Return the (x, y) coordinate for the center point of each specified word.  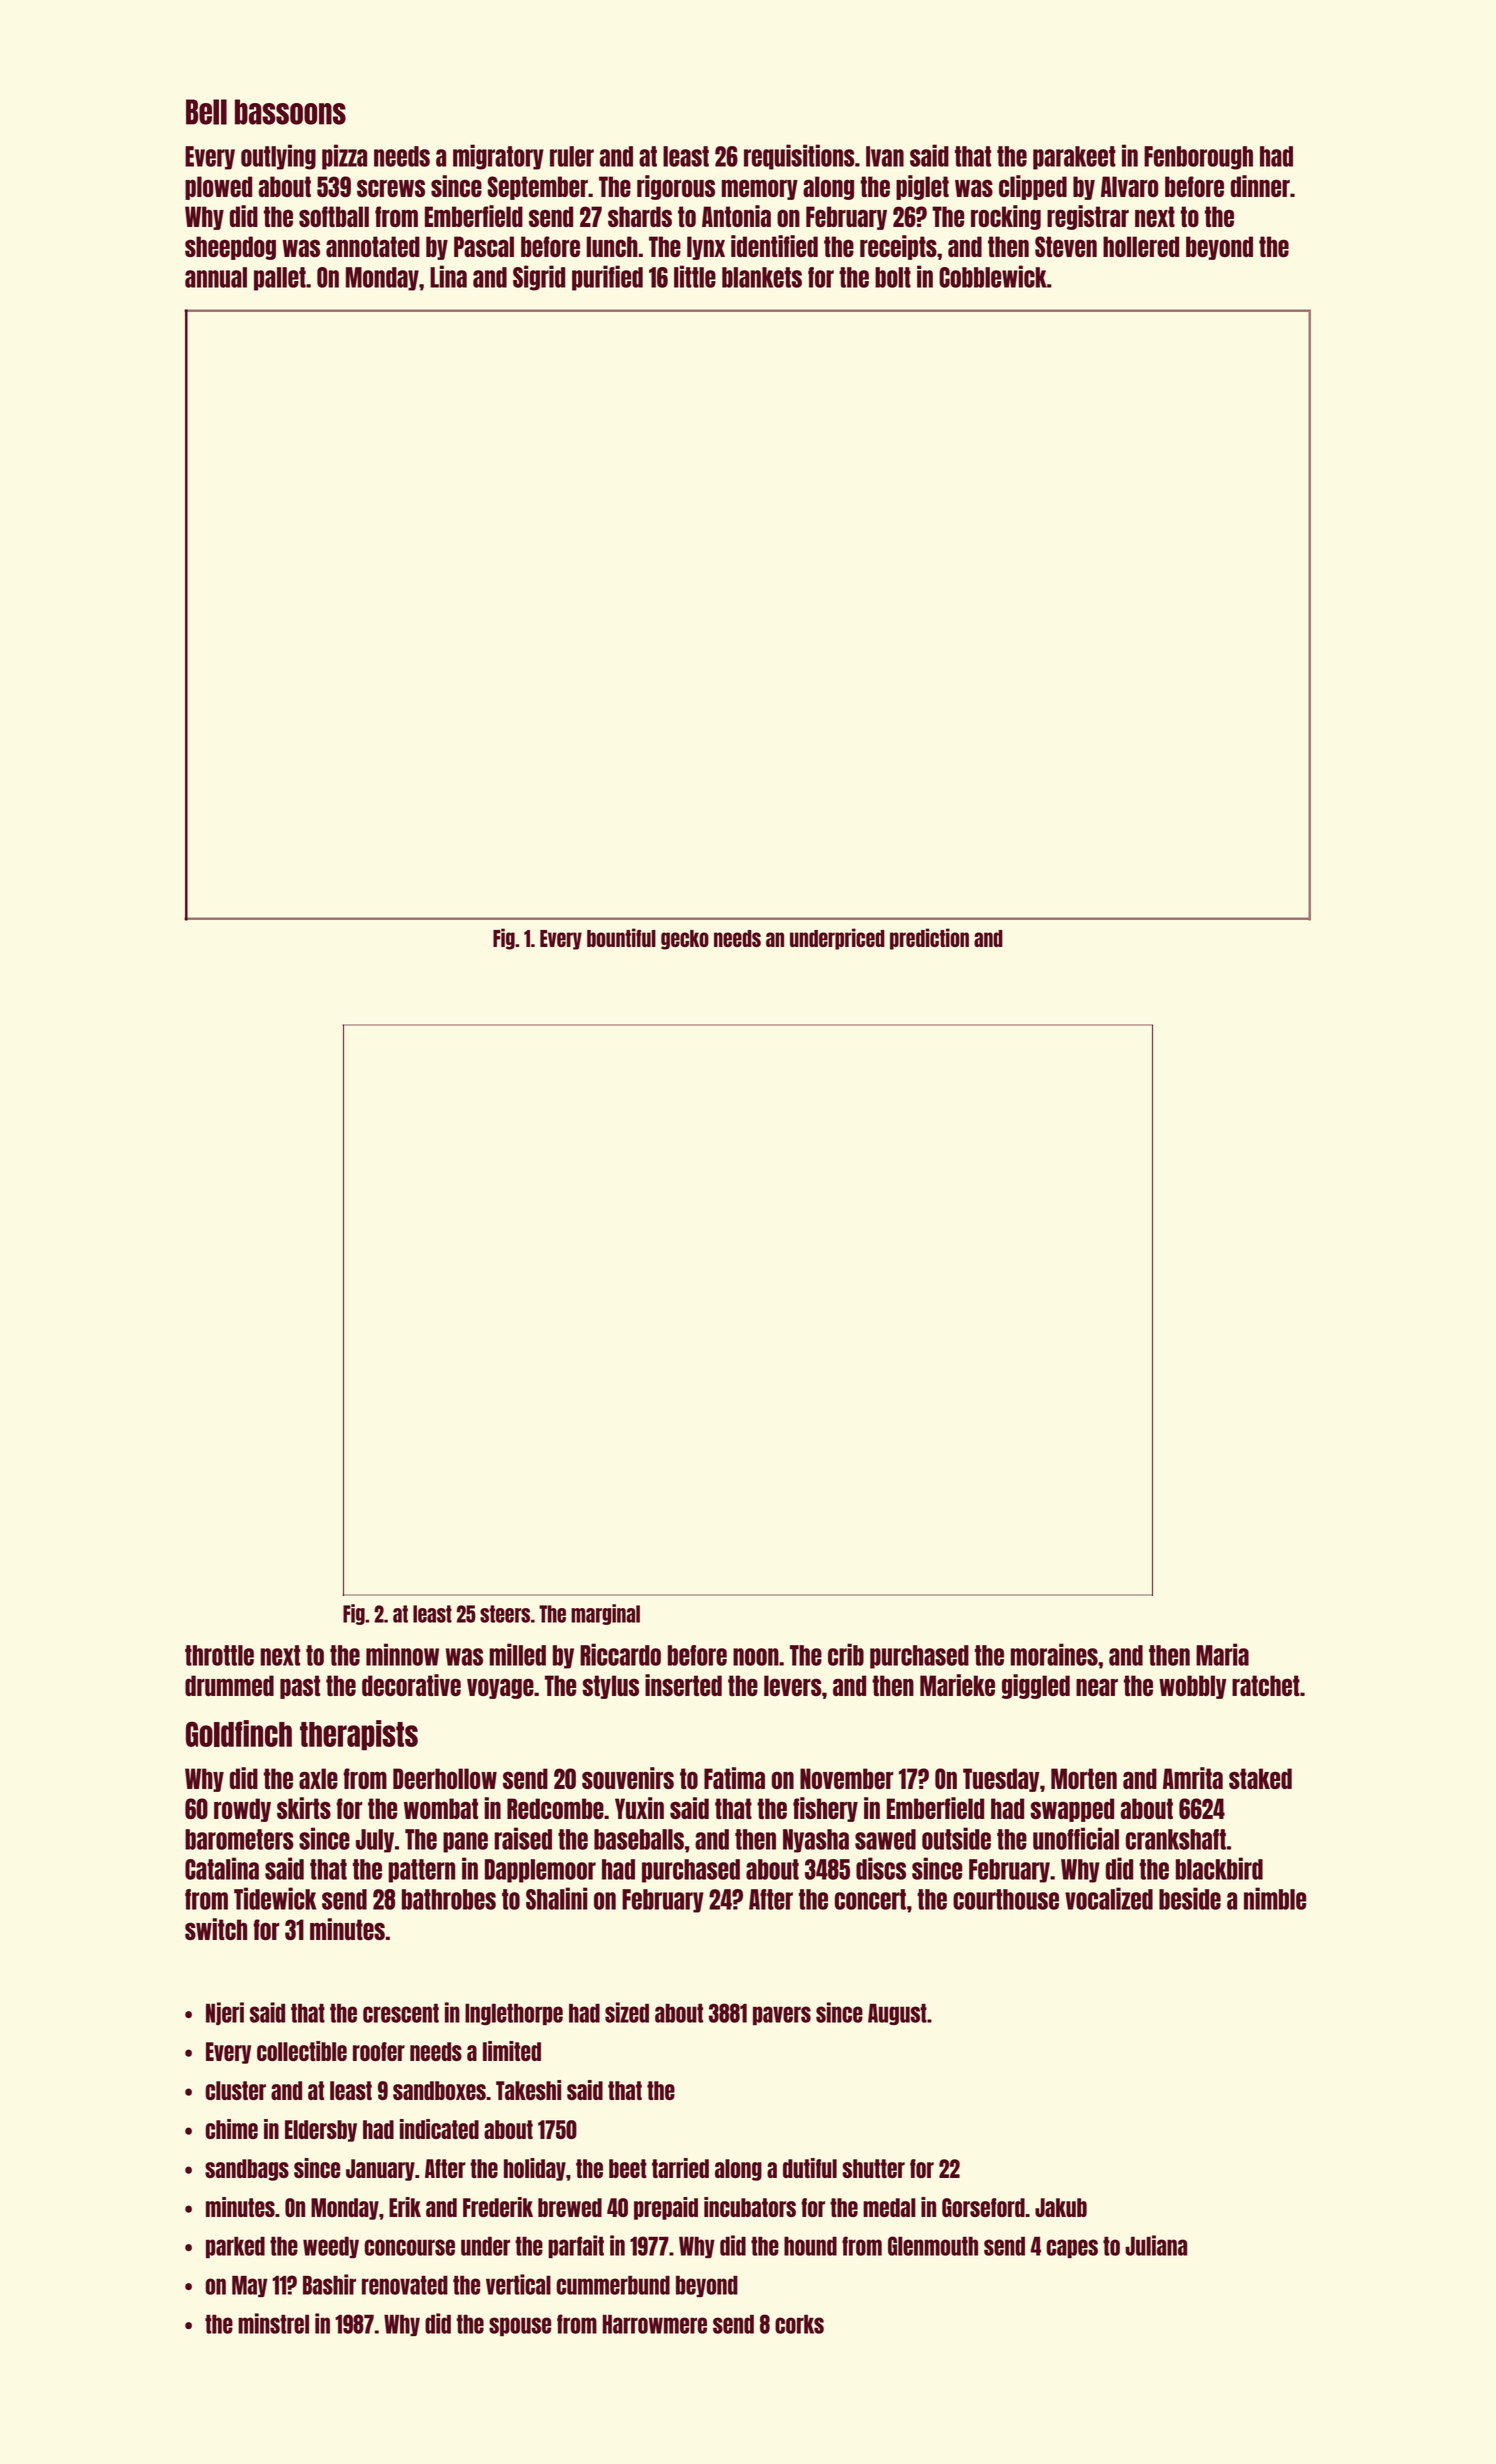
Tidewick (275, 1898)
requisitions (799, 157)
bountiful (621, 937)
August (897, 2014)
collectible (302, 2051)
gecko (685, 940)
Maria (1222, 1654)
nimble (1275, 1898)
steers (505, 1614)
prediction (929, 939)
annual (216, 277)
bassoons (290, 112)
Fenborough (1198, 158)
